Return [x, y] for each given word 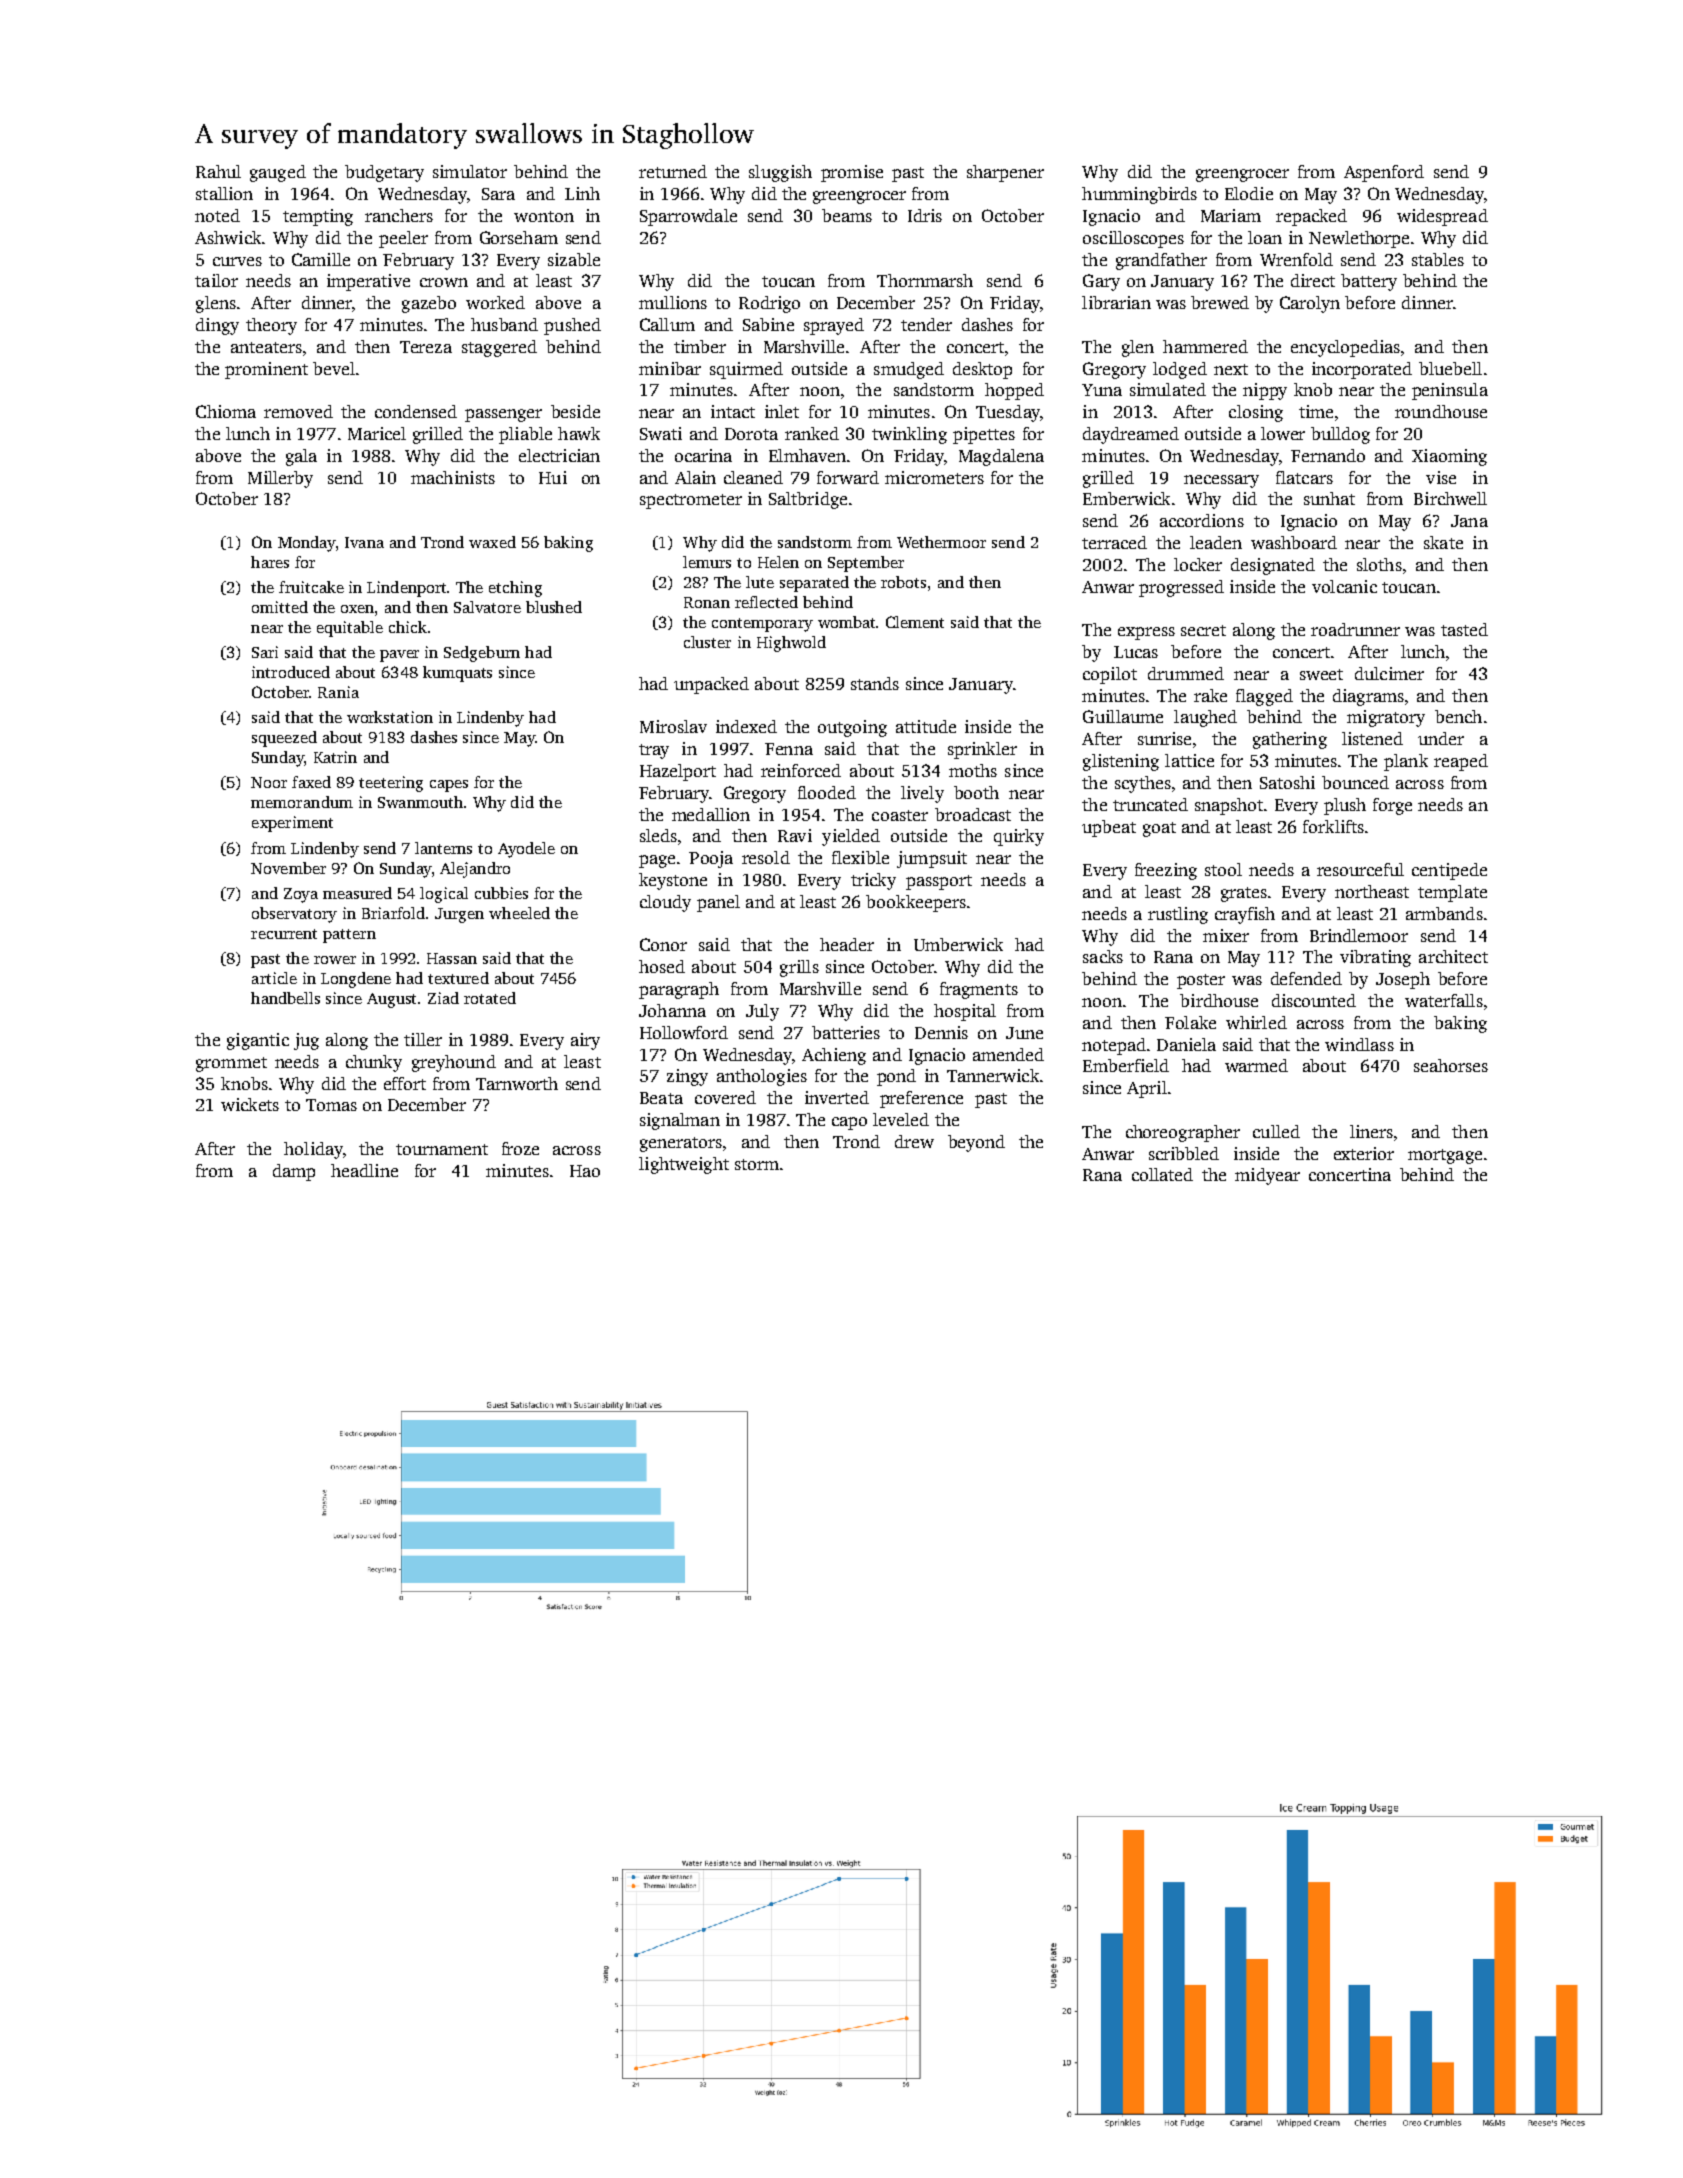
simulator [470, 171]
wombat [847, 622]
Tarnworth [517, 1083]
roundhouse [1441, 411]
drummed [1186, 673]
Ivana [364, 542]
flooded [827, 792]
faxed [311, 782]
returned [673, 171]
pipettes [984, 435]
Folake [1190, 1022]
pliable [525, 435]
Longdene [356, 980]
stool [1223, 869]
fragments [979, 990]
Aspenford [1384, 173]
